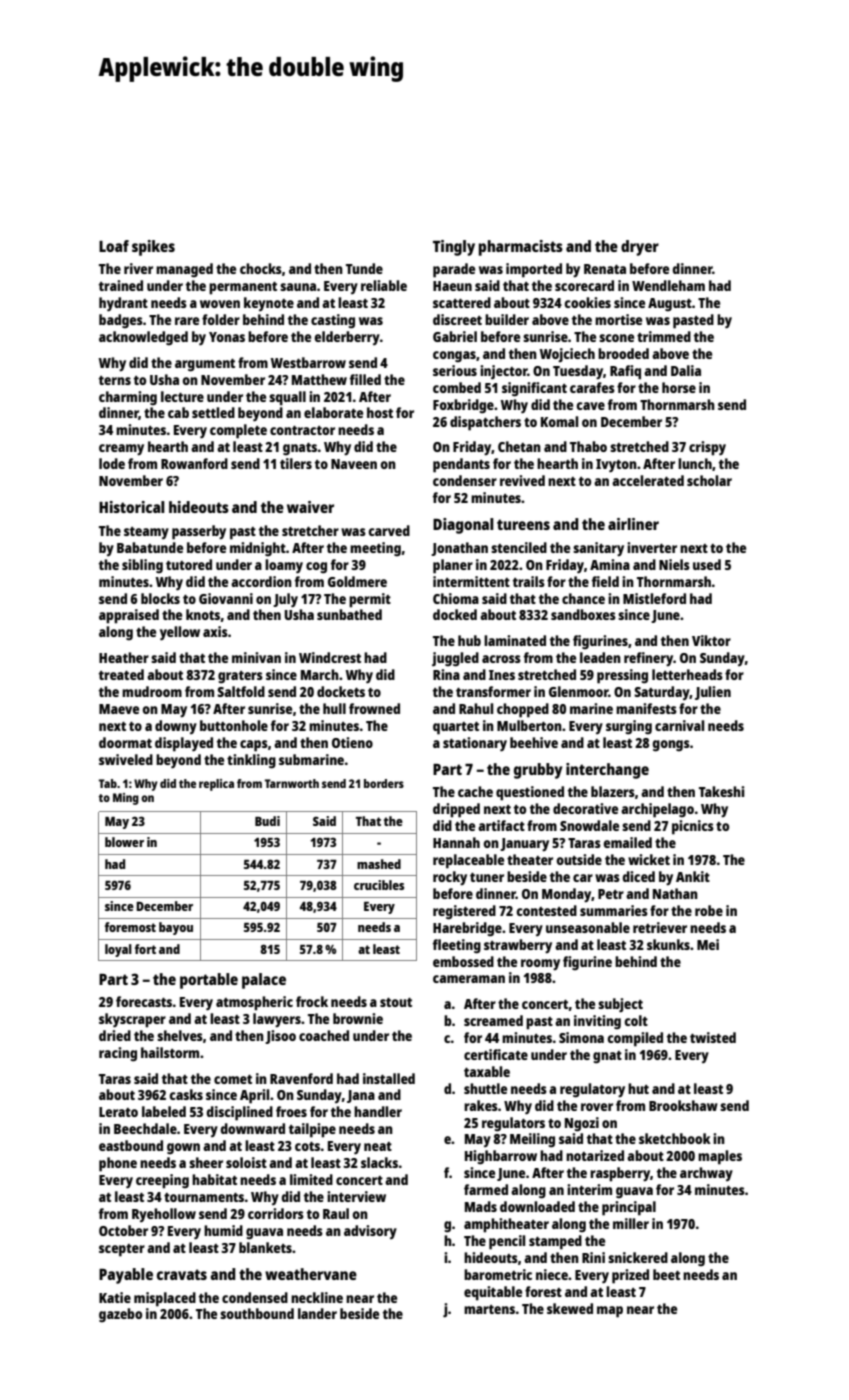 The image size is (849, 1400). What do you see at coordinates (160, 598) in the image?
I see `blocks` at bounding box center [160, 598].
